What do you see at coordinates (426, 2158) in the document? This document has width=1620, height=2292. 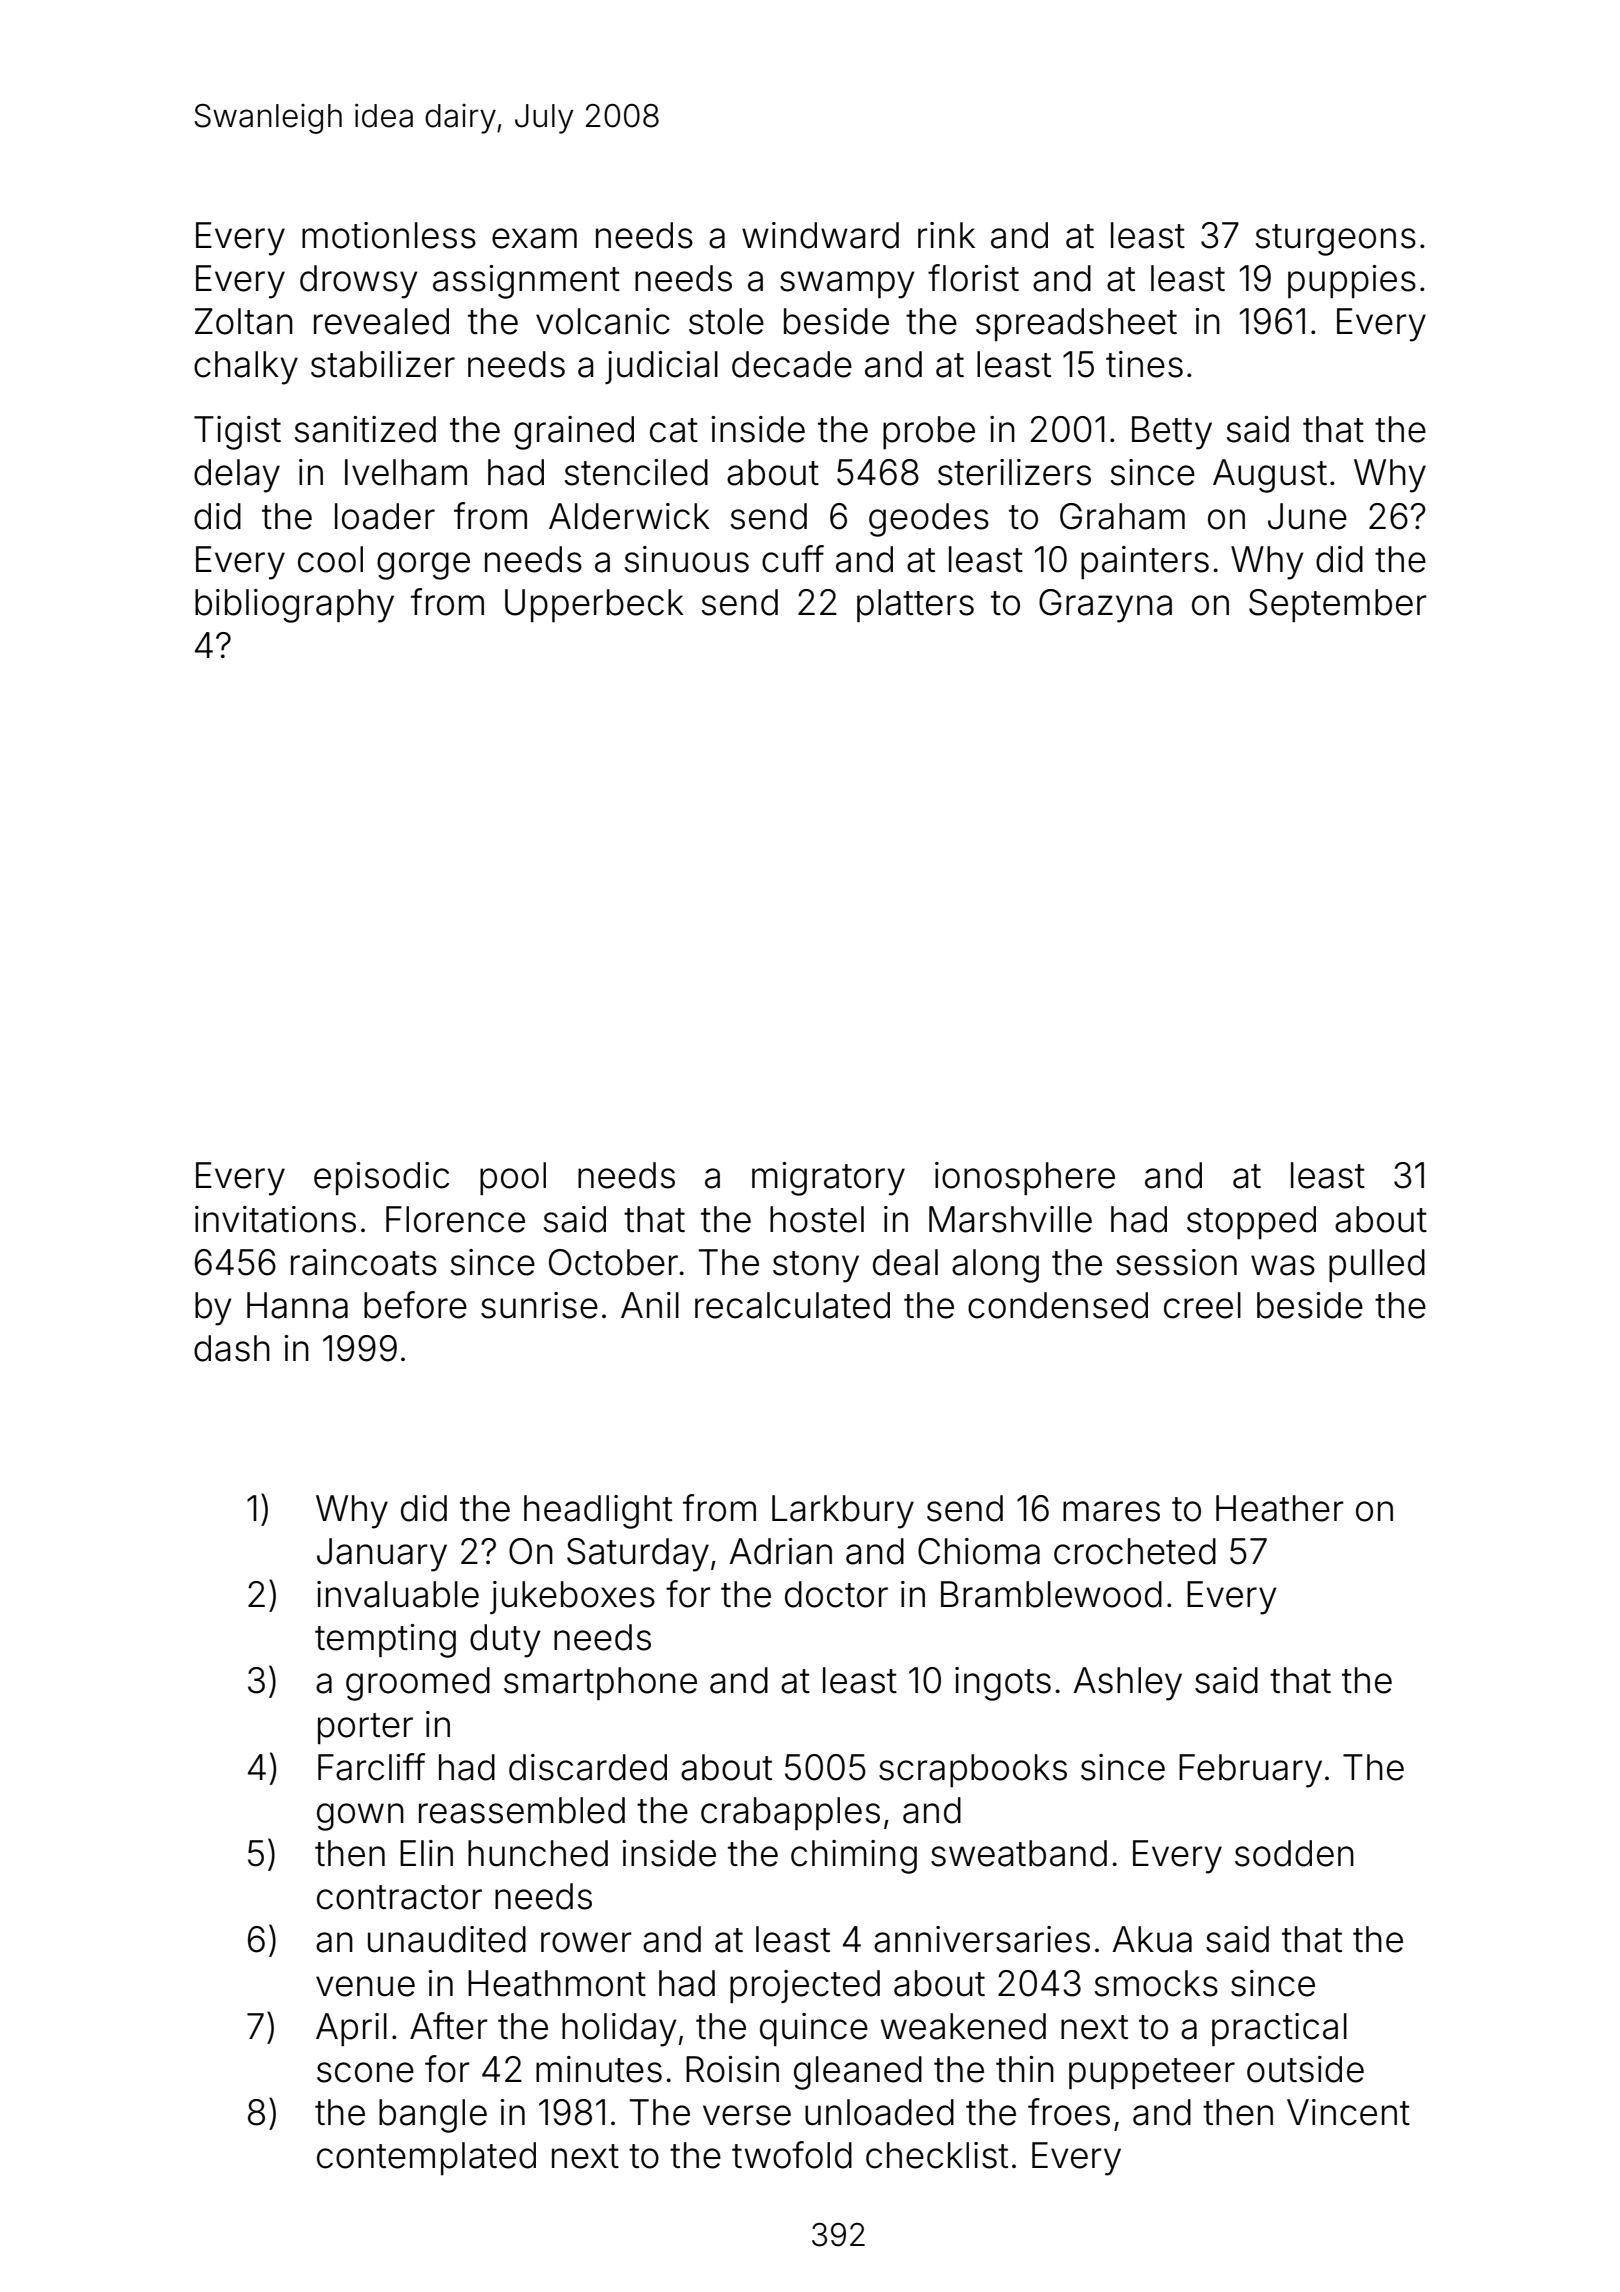 I see `contemplated` at bounding box center [426, 2158].
